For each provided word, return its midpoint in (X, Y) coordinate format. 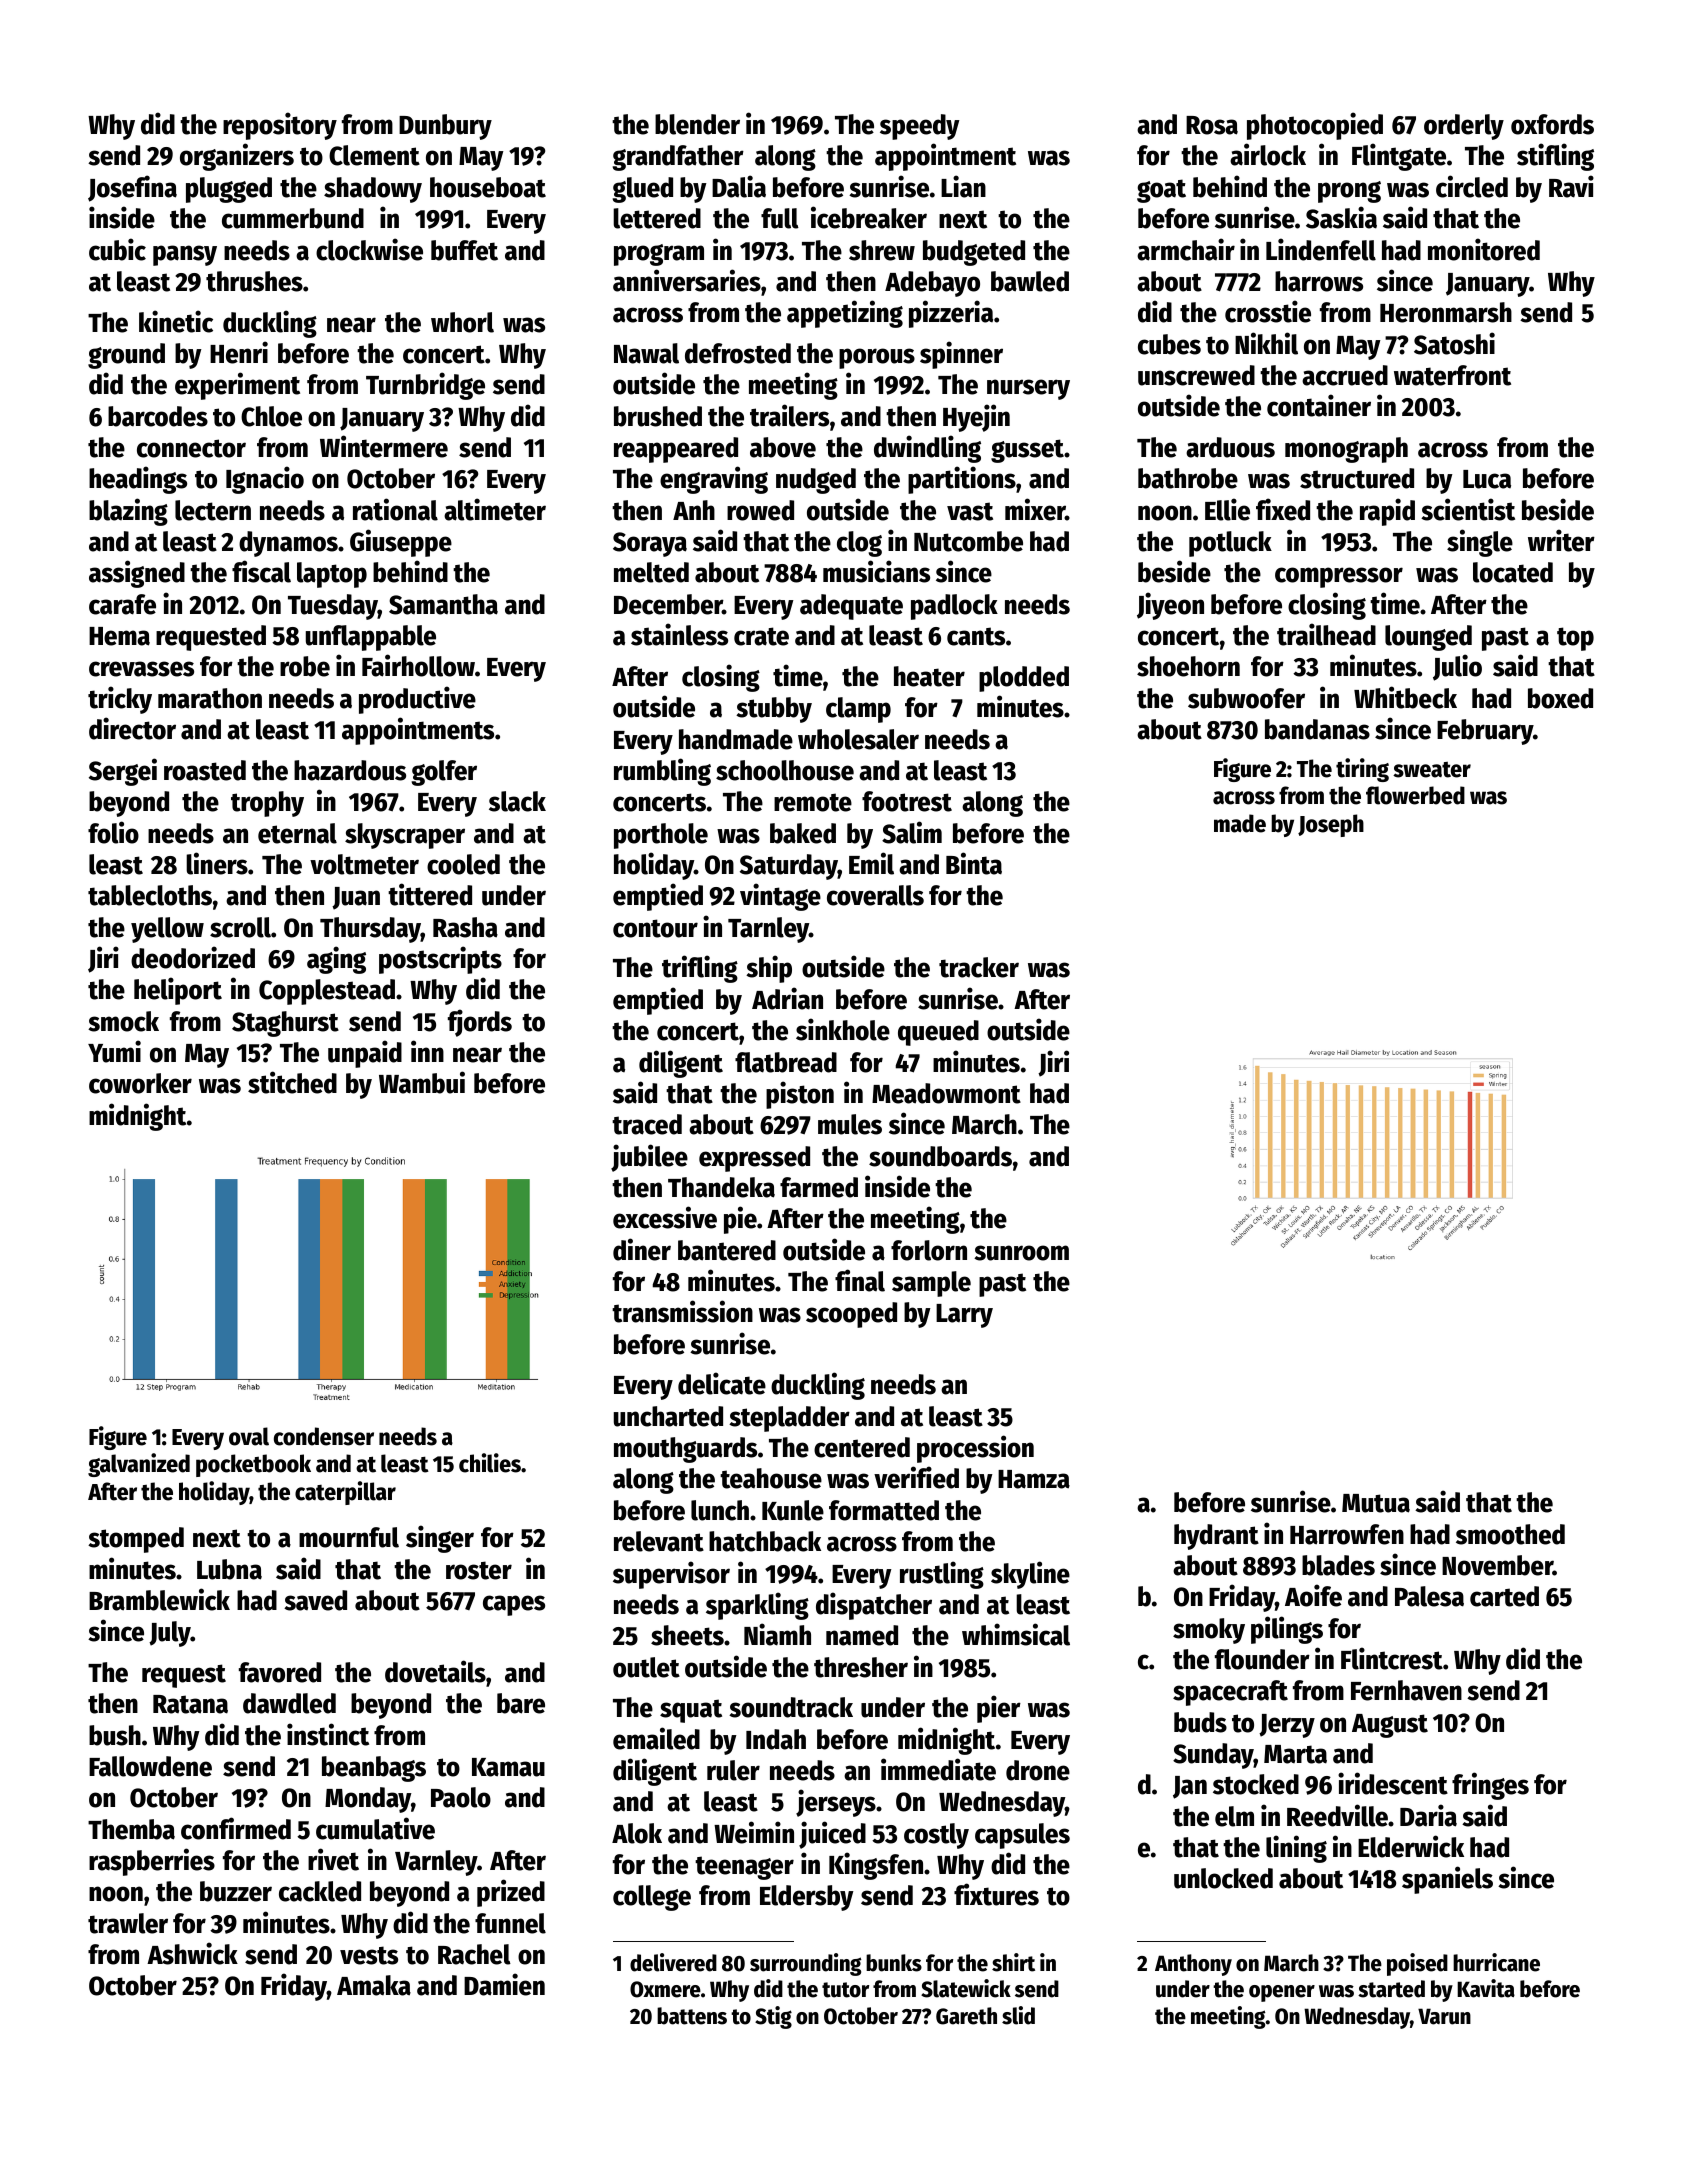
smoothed (1510, 1534)
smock (123, 1021)
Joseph (1331, 825)
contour (655, 928)
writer (1561, 540)
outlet (646, 1667)
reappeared (676, 450)
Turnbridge (425, 386)
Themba (131, 1829)
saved (315, 1600)
